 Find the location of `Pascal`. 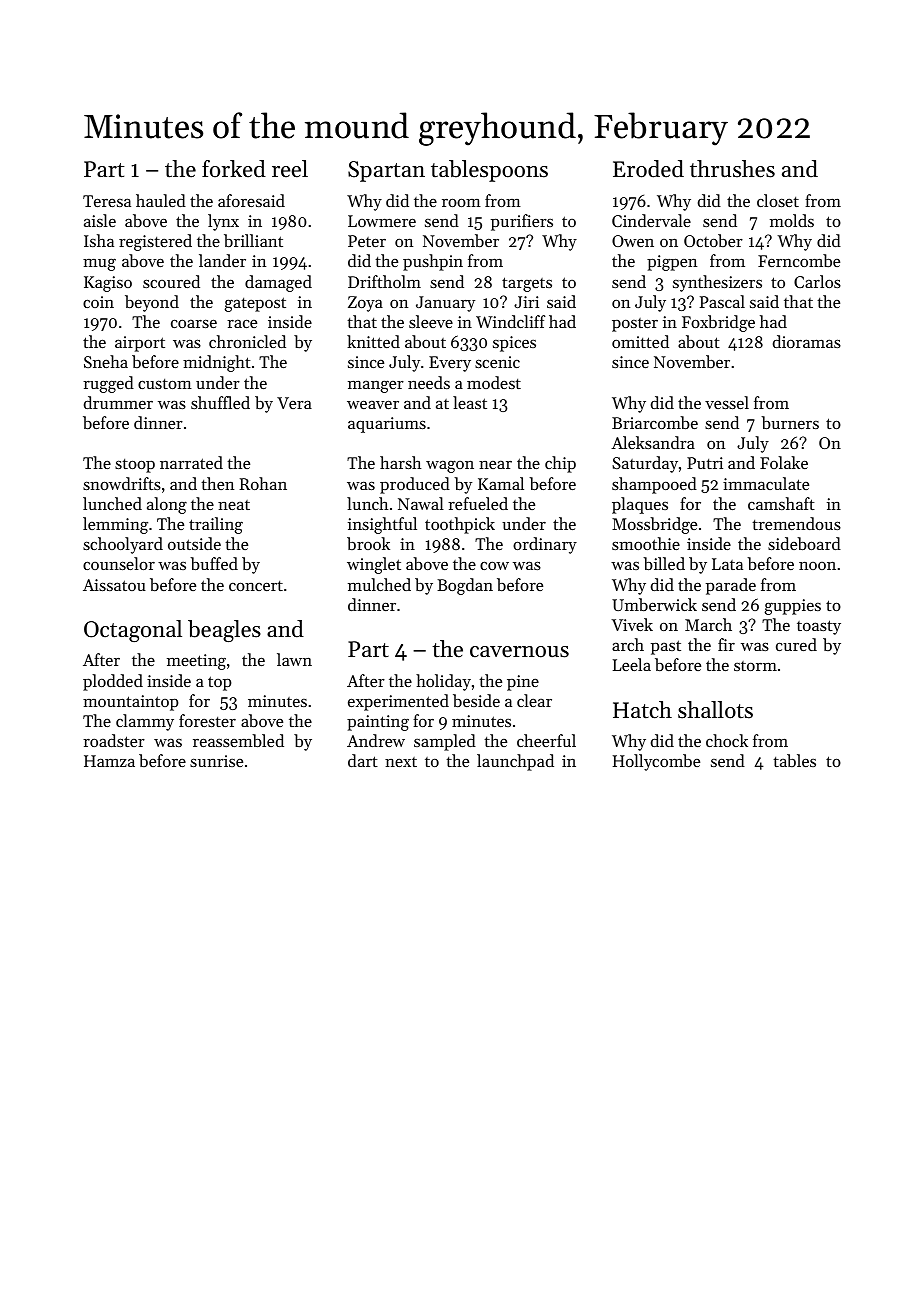

Pascal is located at coordinates (722, 301).
